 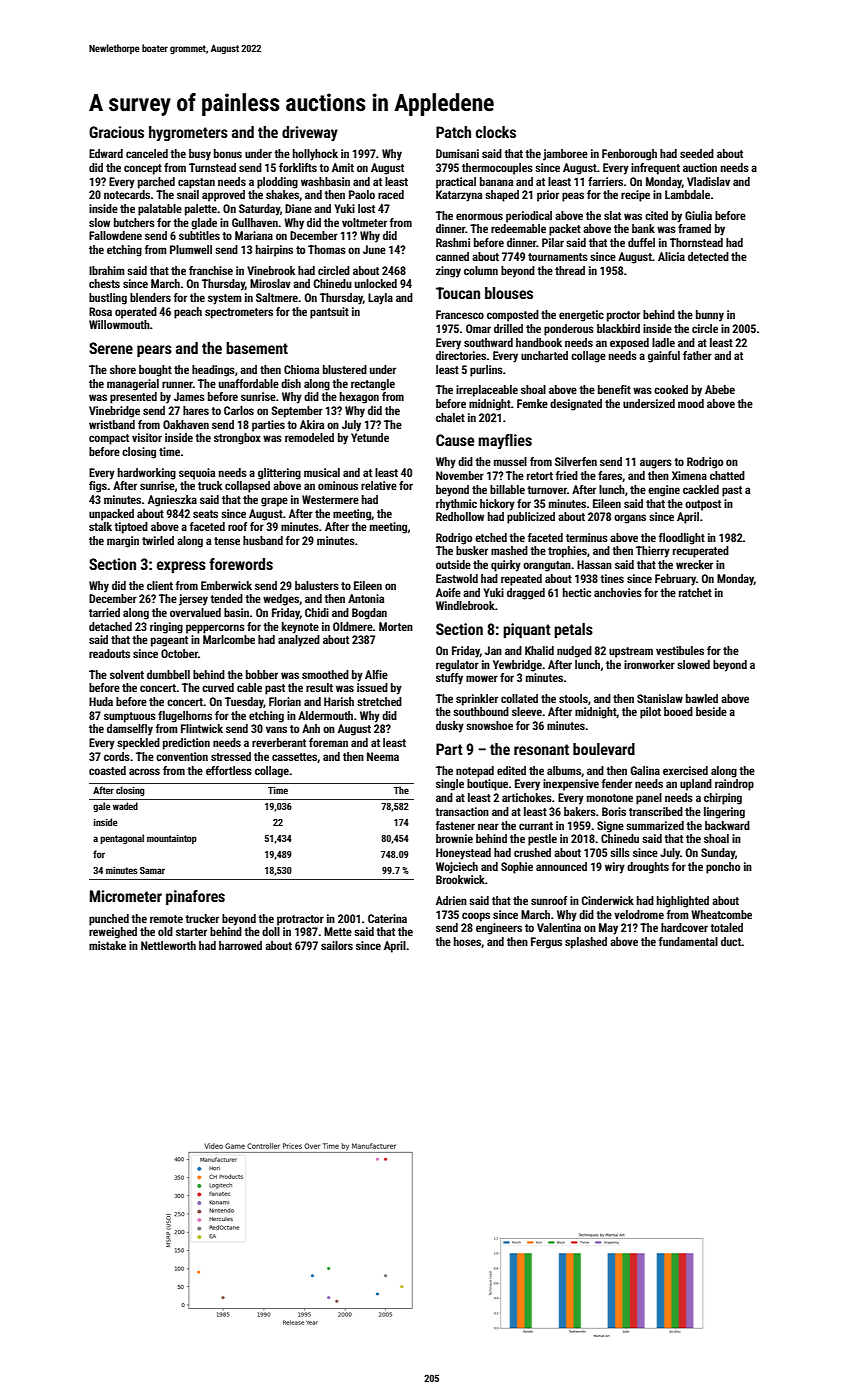 What do you see at coordinates (310, 133) in the screenshot?
I see `driveway` at bounding box center [310, 133].
